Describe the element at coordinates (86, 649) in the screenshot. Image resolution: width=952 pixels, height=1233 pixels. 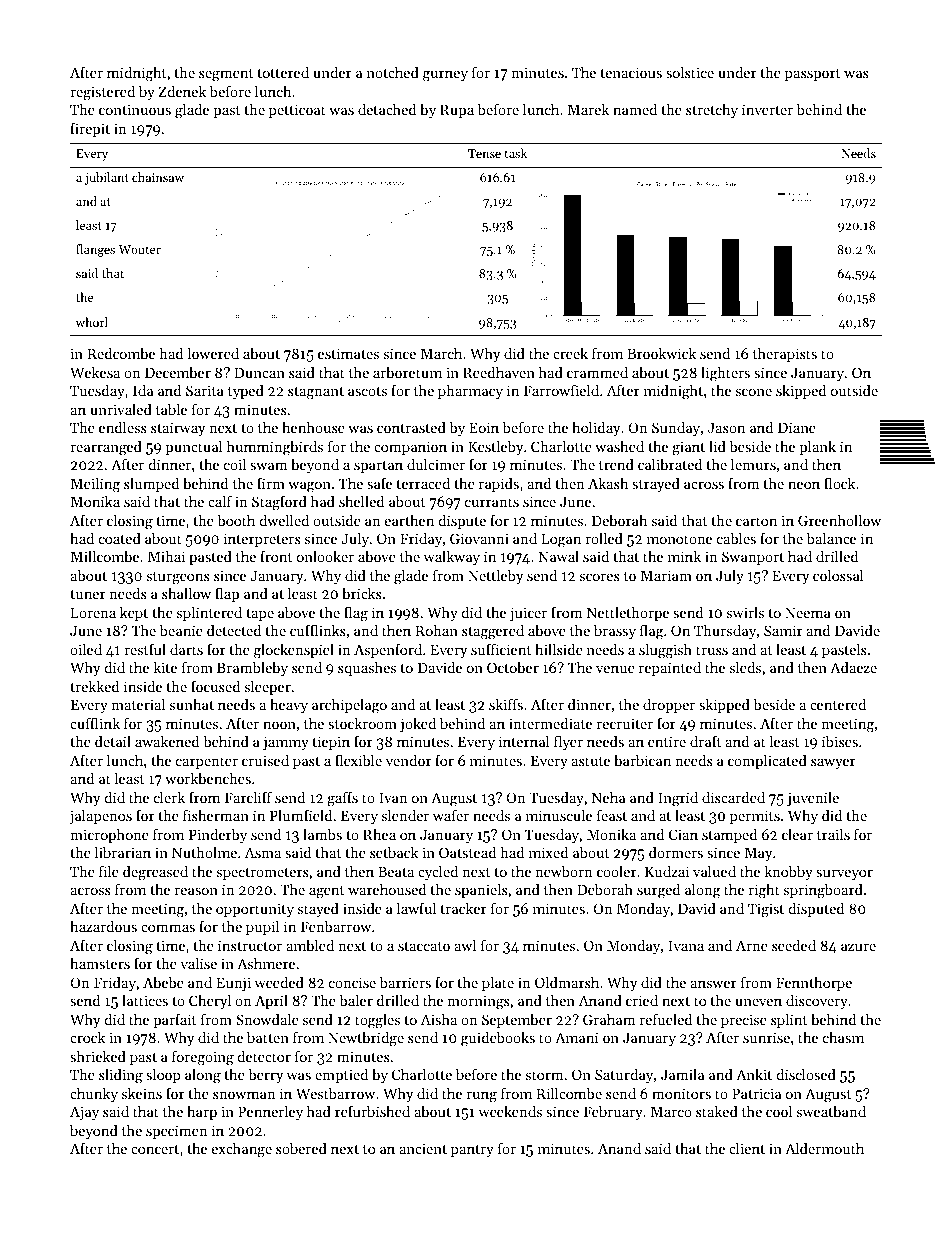
I see `oiled` at that location.
